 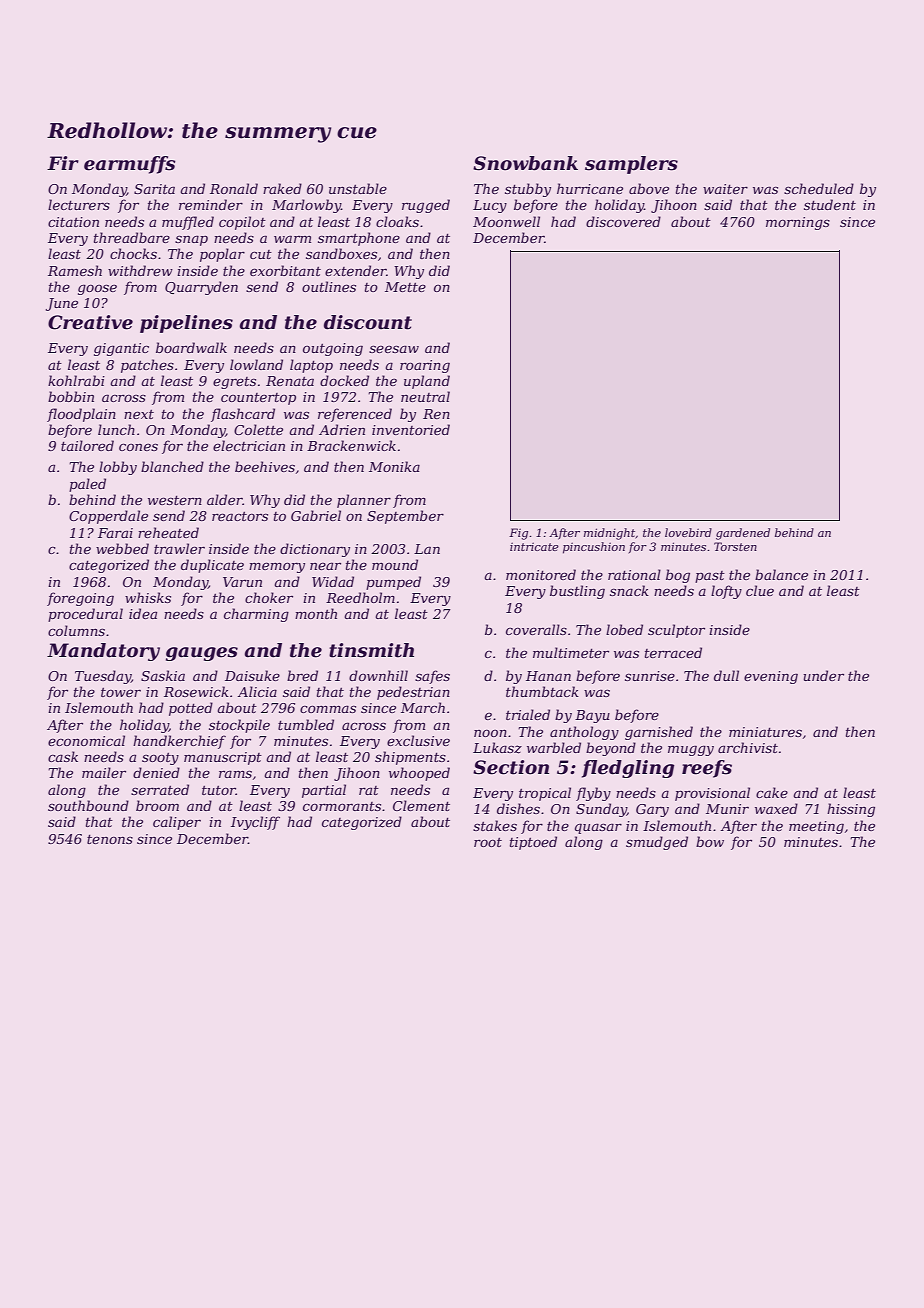 What do you see at coordinates (80, 599) in the image?
I see `foregoing` at bounding box center [80, 599].
